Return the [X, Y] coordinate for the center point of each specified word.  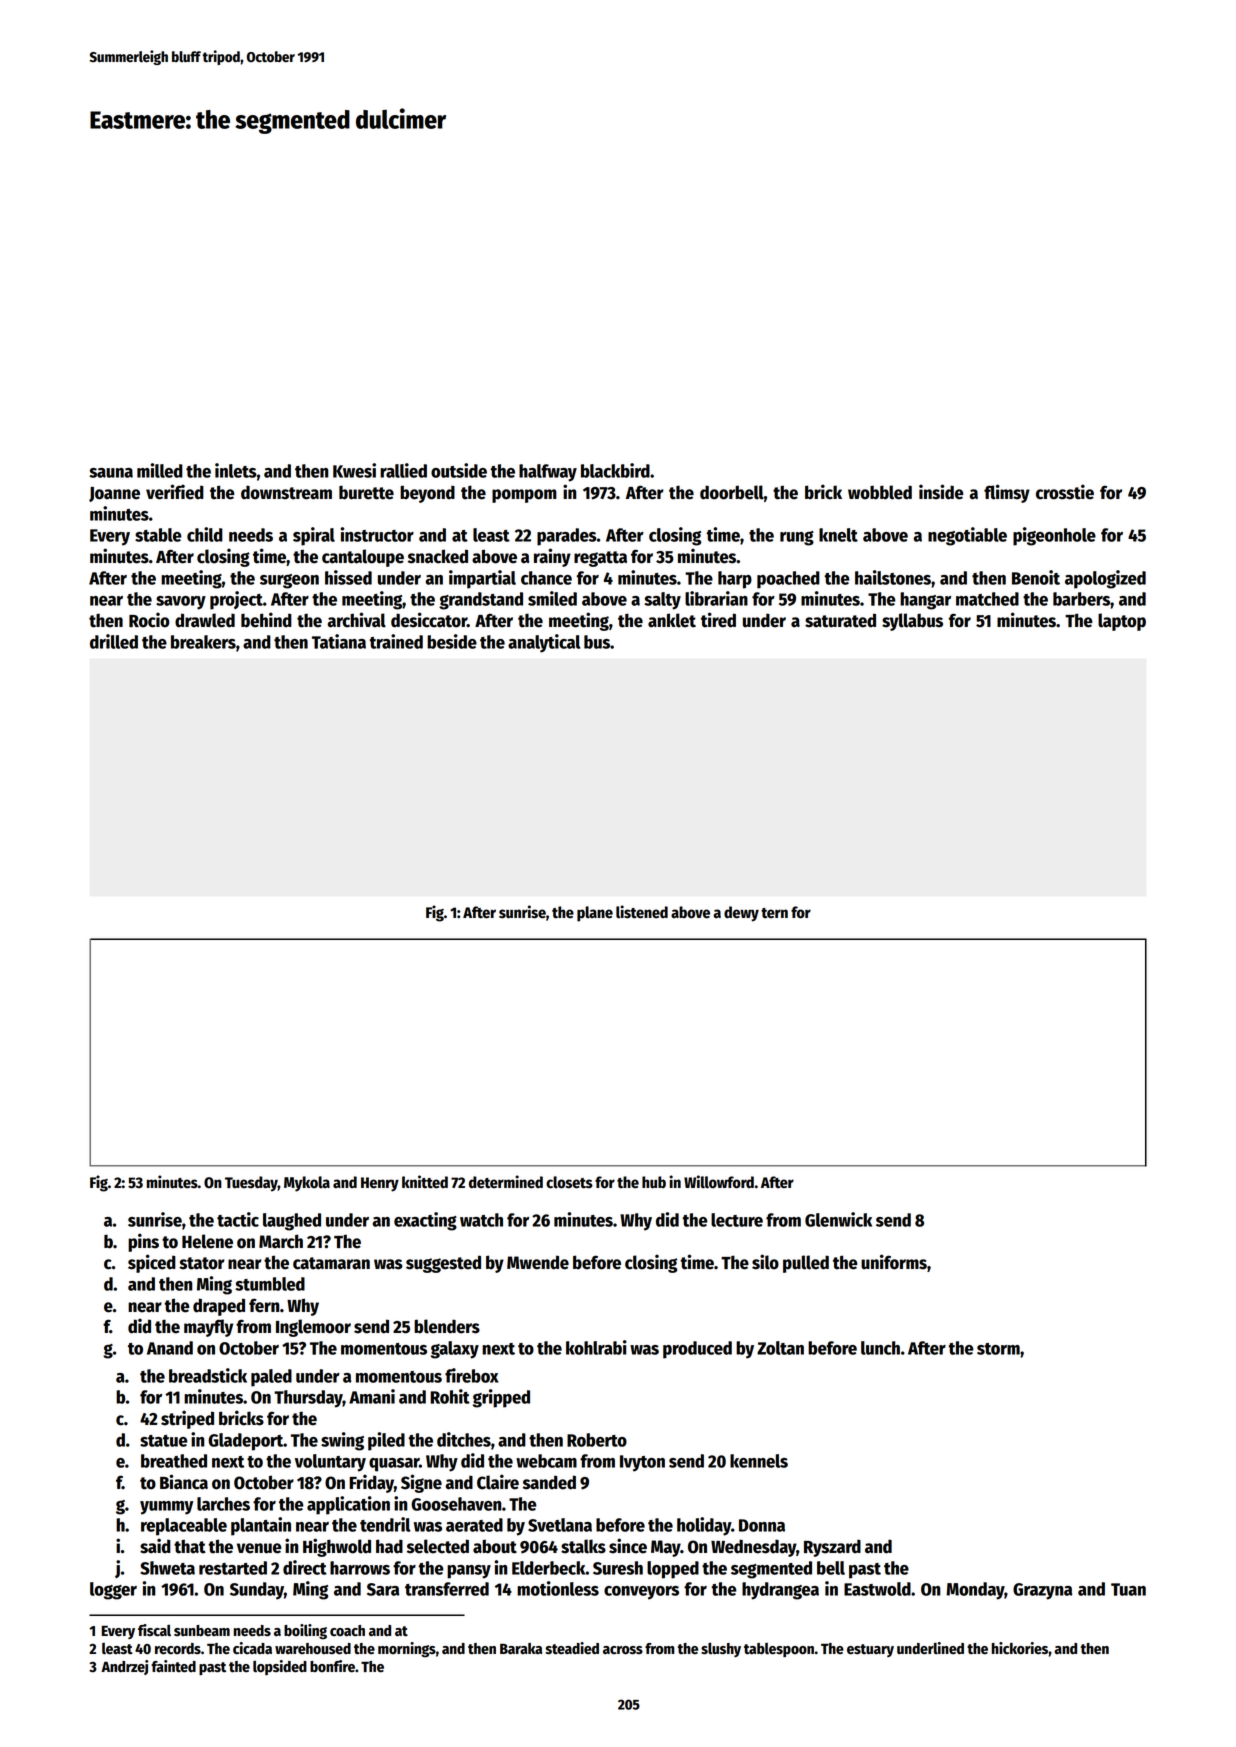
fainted [173, 1666]
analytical [544, 643]
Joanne [114, 494]
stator [202, 1263]
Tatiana [339, 641]
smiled [552, 598]
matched [987, 599]
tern [774, 913]
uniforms [894, 1262]
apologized [1105, 579]
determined [506, 1182]
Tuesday [251, 1184]
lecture [737, 1220]
